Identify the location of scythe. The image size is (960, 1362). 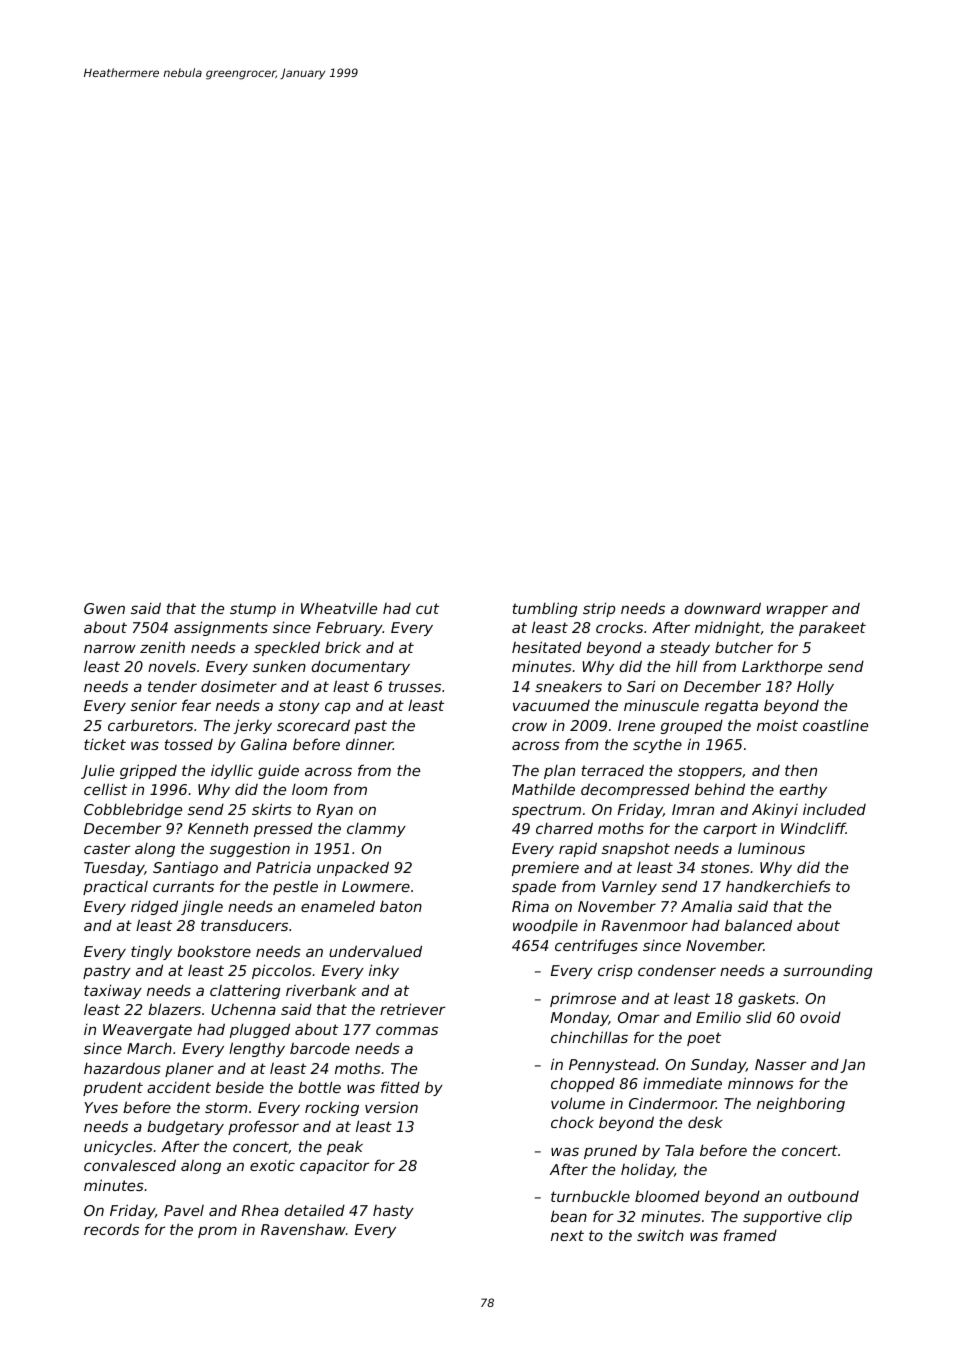
(657, 746).
